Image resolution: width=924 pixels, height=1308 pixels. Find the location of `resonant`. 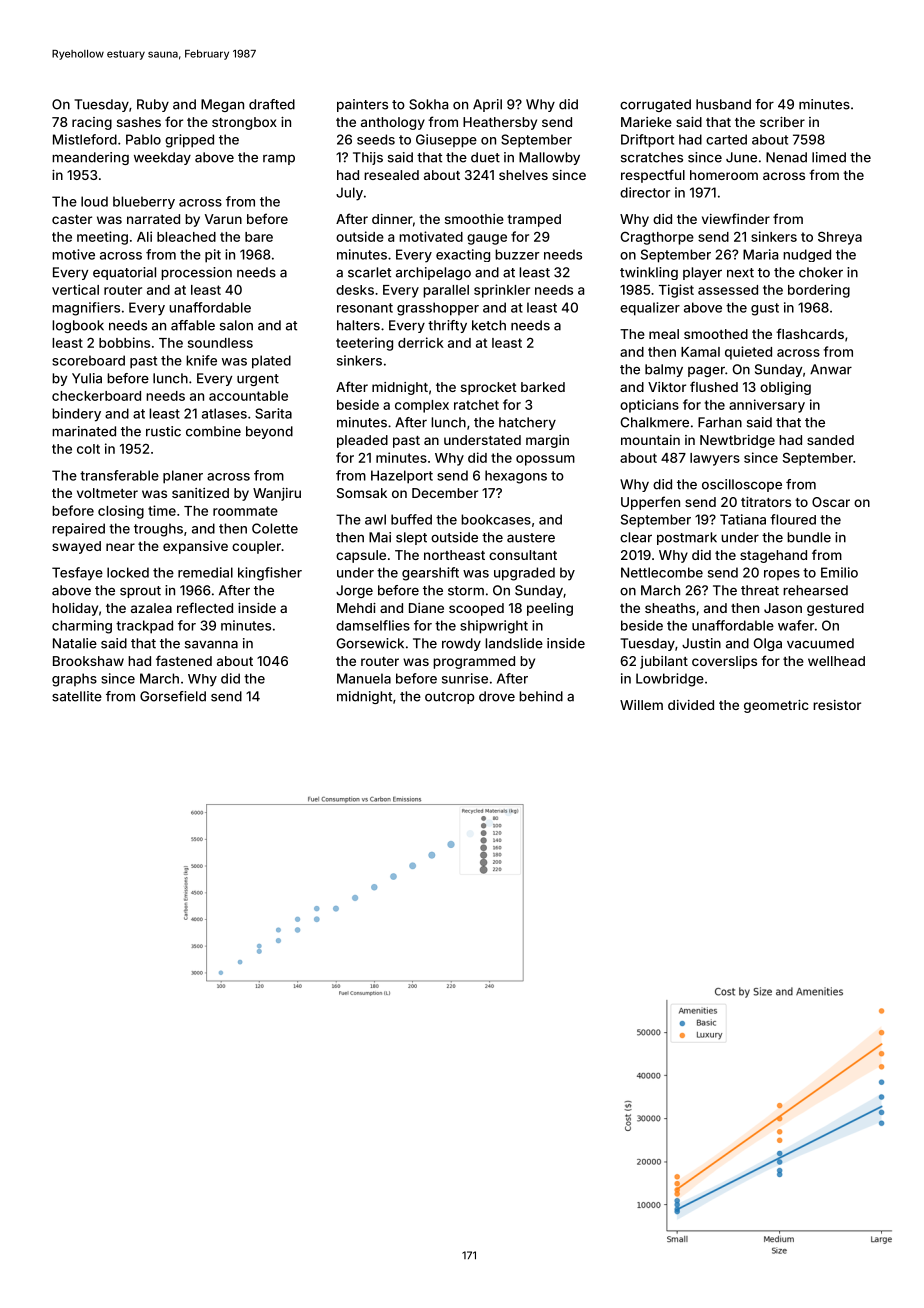

resonant is located at coordinates (365, 308).
